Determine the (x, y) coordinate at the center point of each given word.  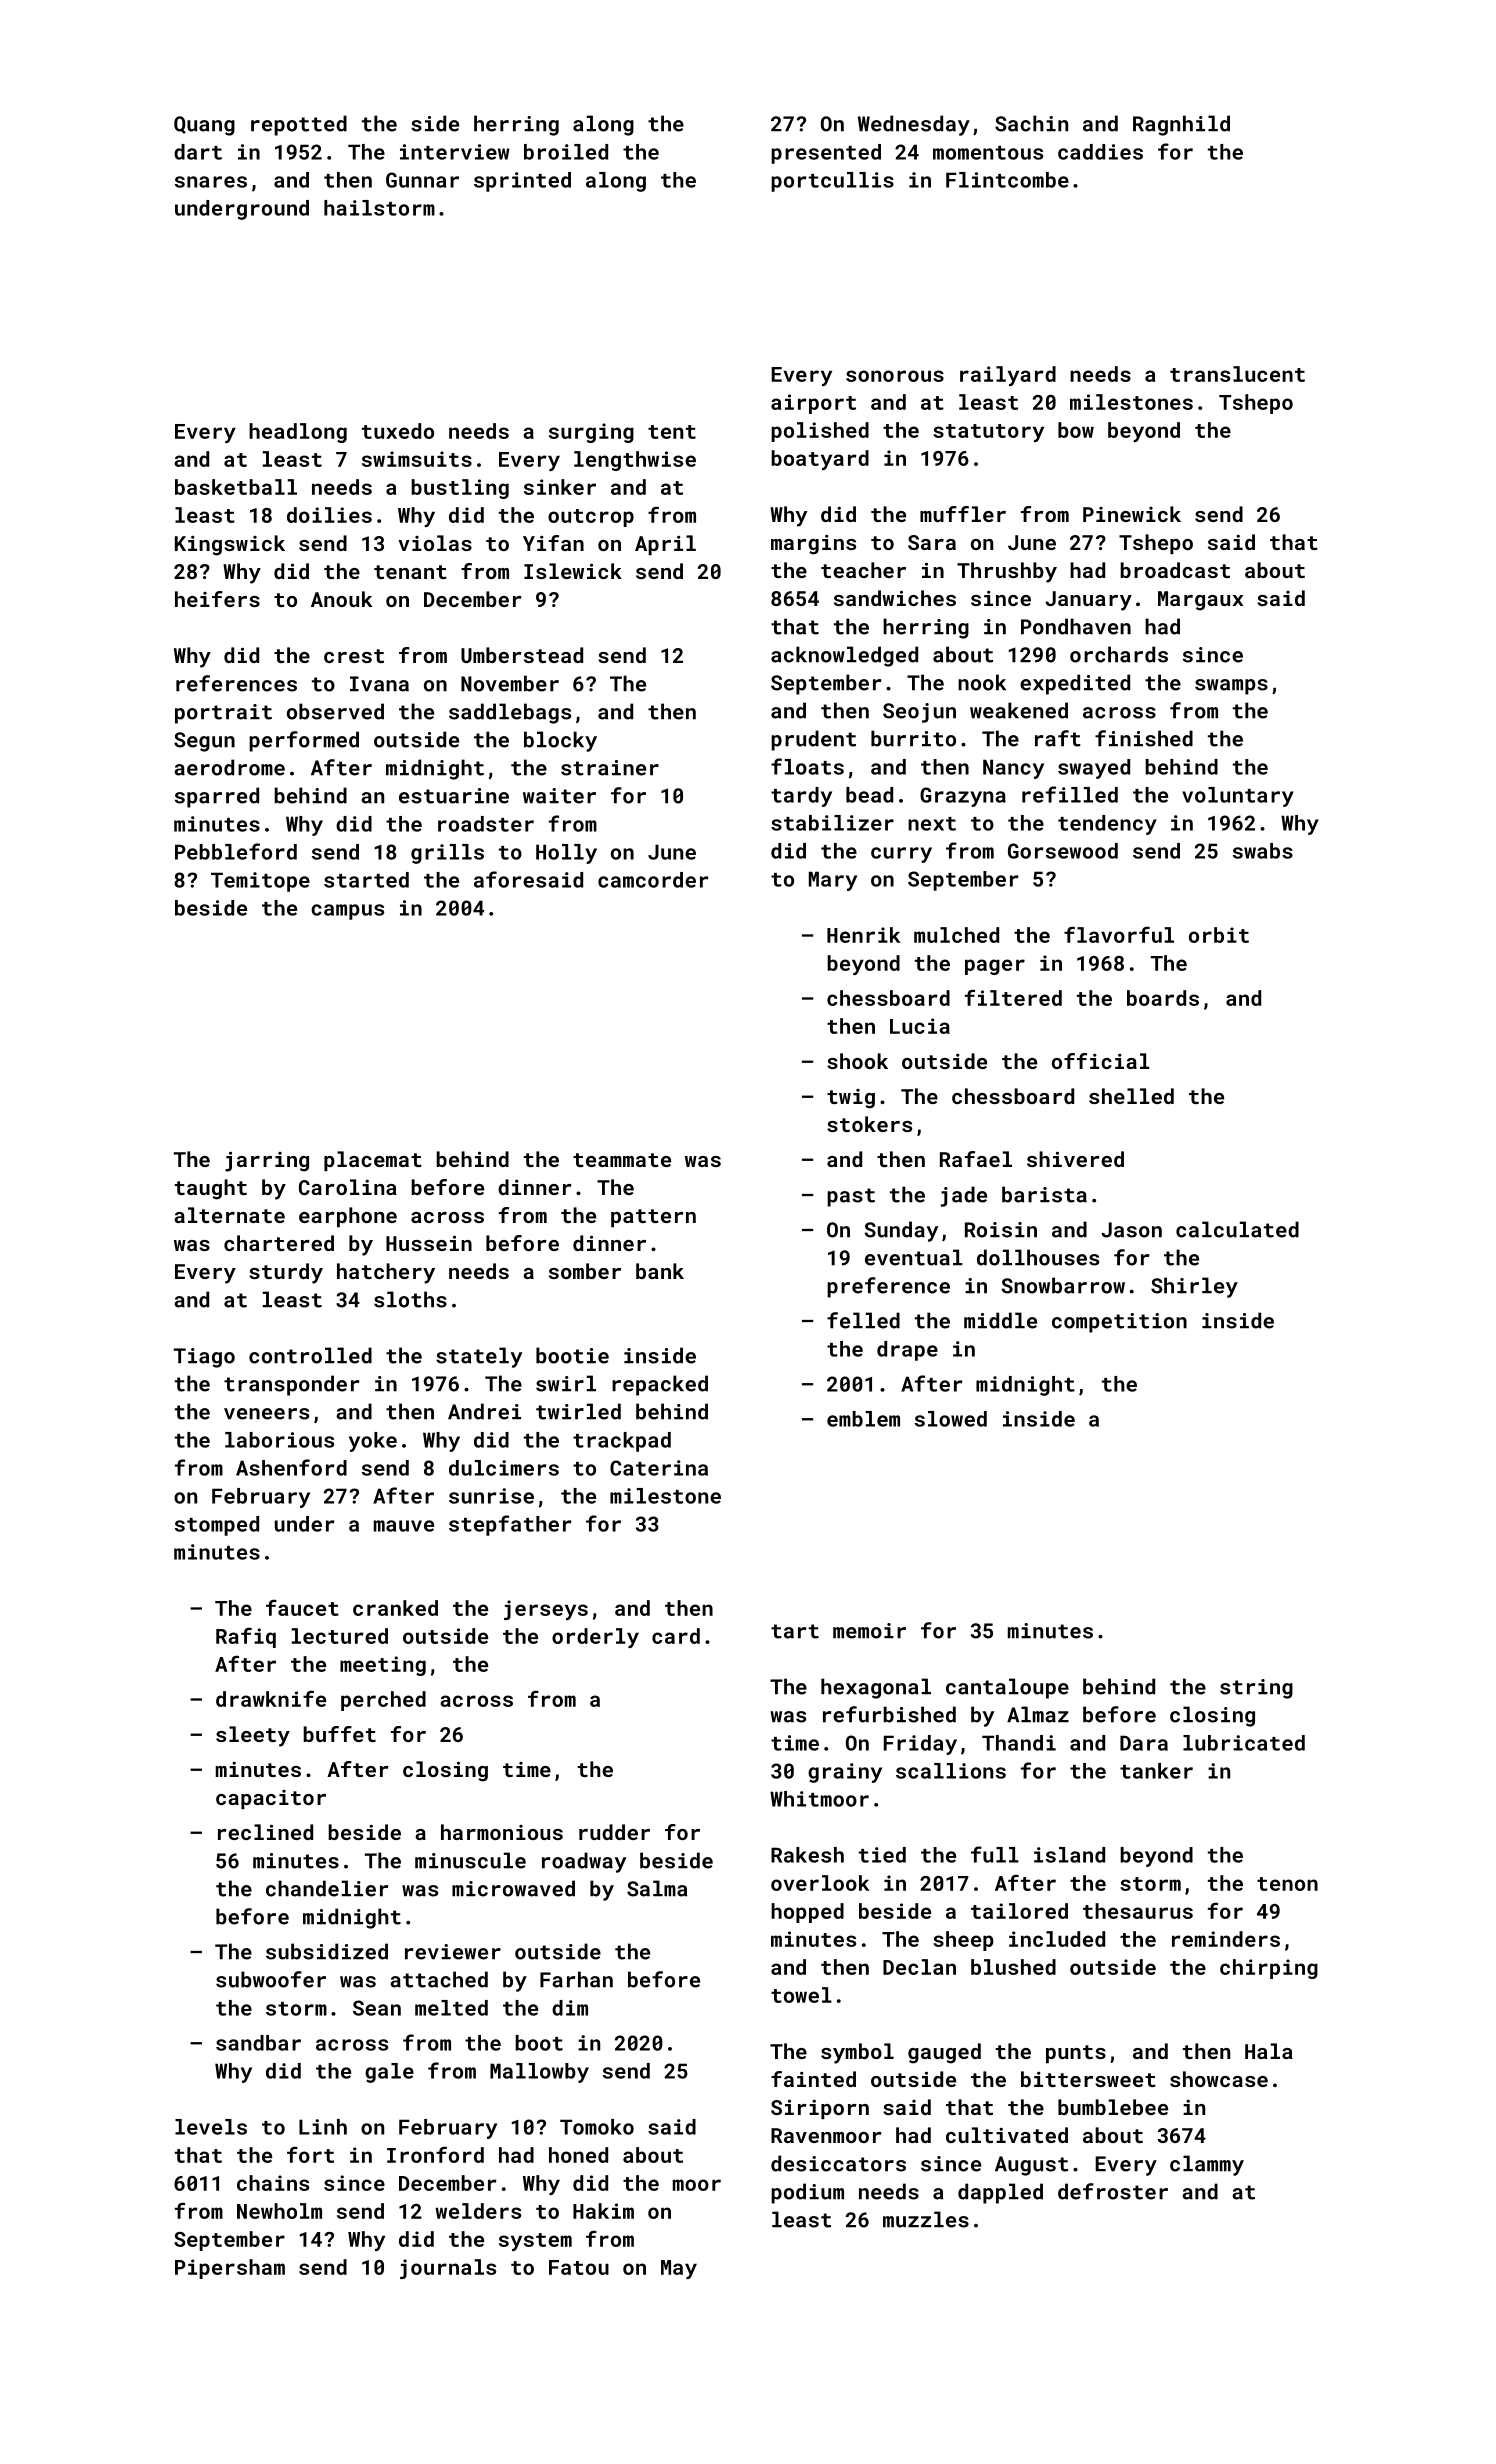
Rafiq (246, 1637)
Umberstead (522, 655)
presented (826, 154)
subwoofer (271, 1979)
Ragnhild (1181, 125)
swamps (1231, 687)
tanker (1156, 1771)
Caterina (659, 1468)
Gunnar (422, 180)
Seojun (919, 713)
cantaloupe (1007, 1688)
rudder (614, 1832)
